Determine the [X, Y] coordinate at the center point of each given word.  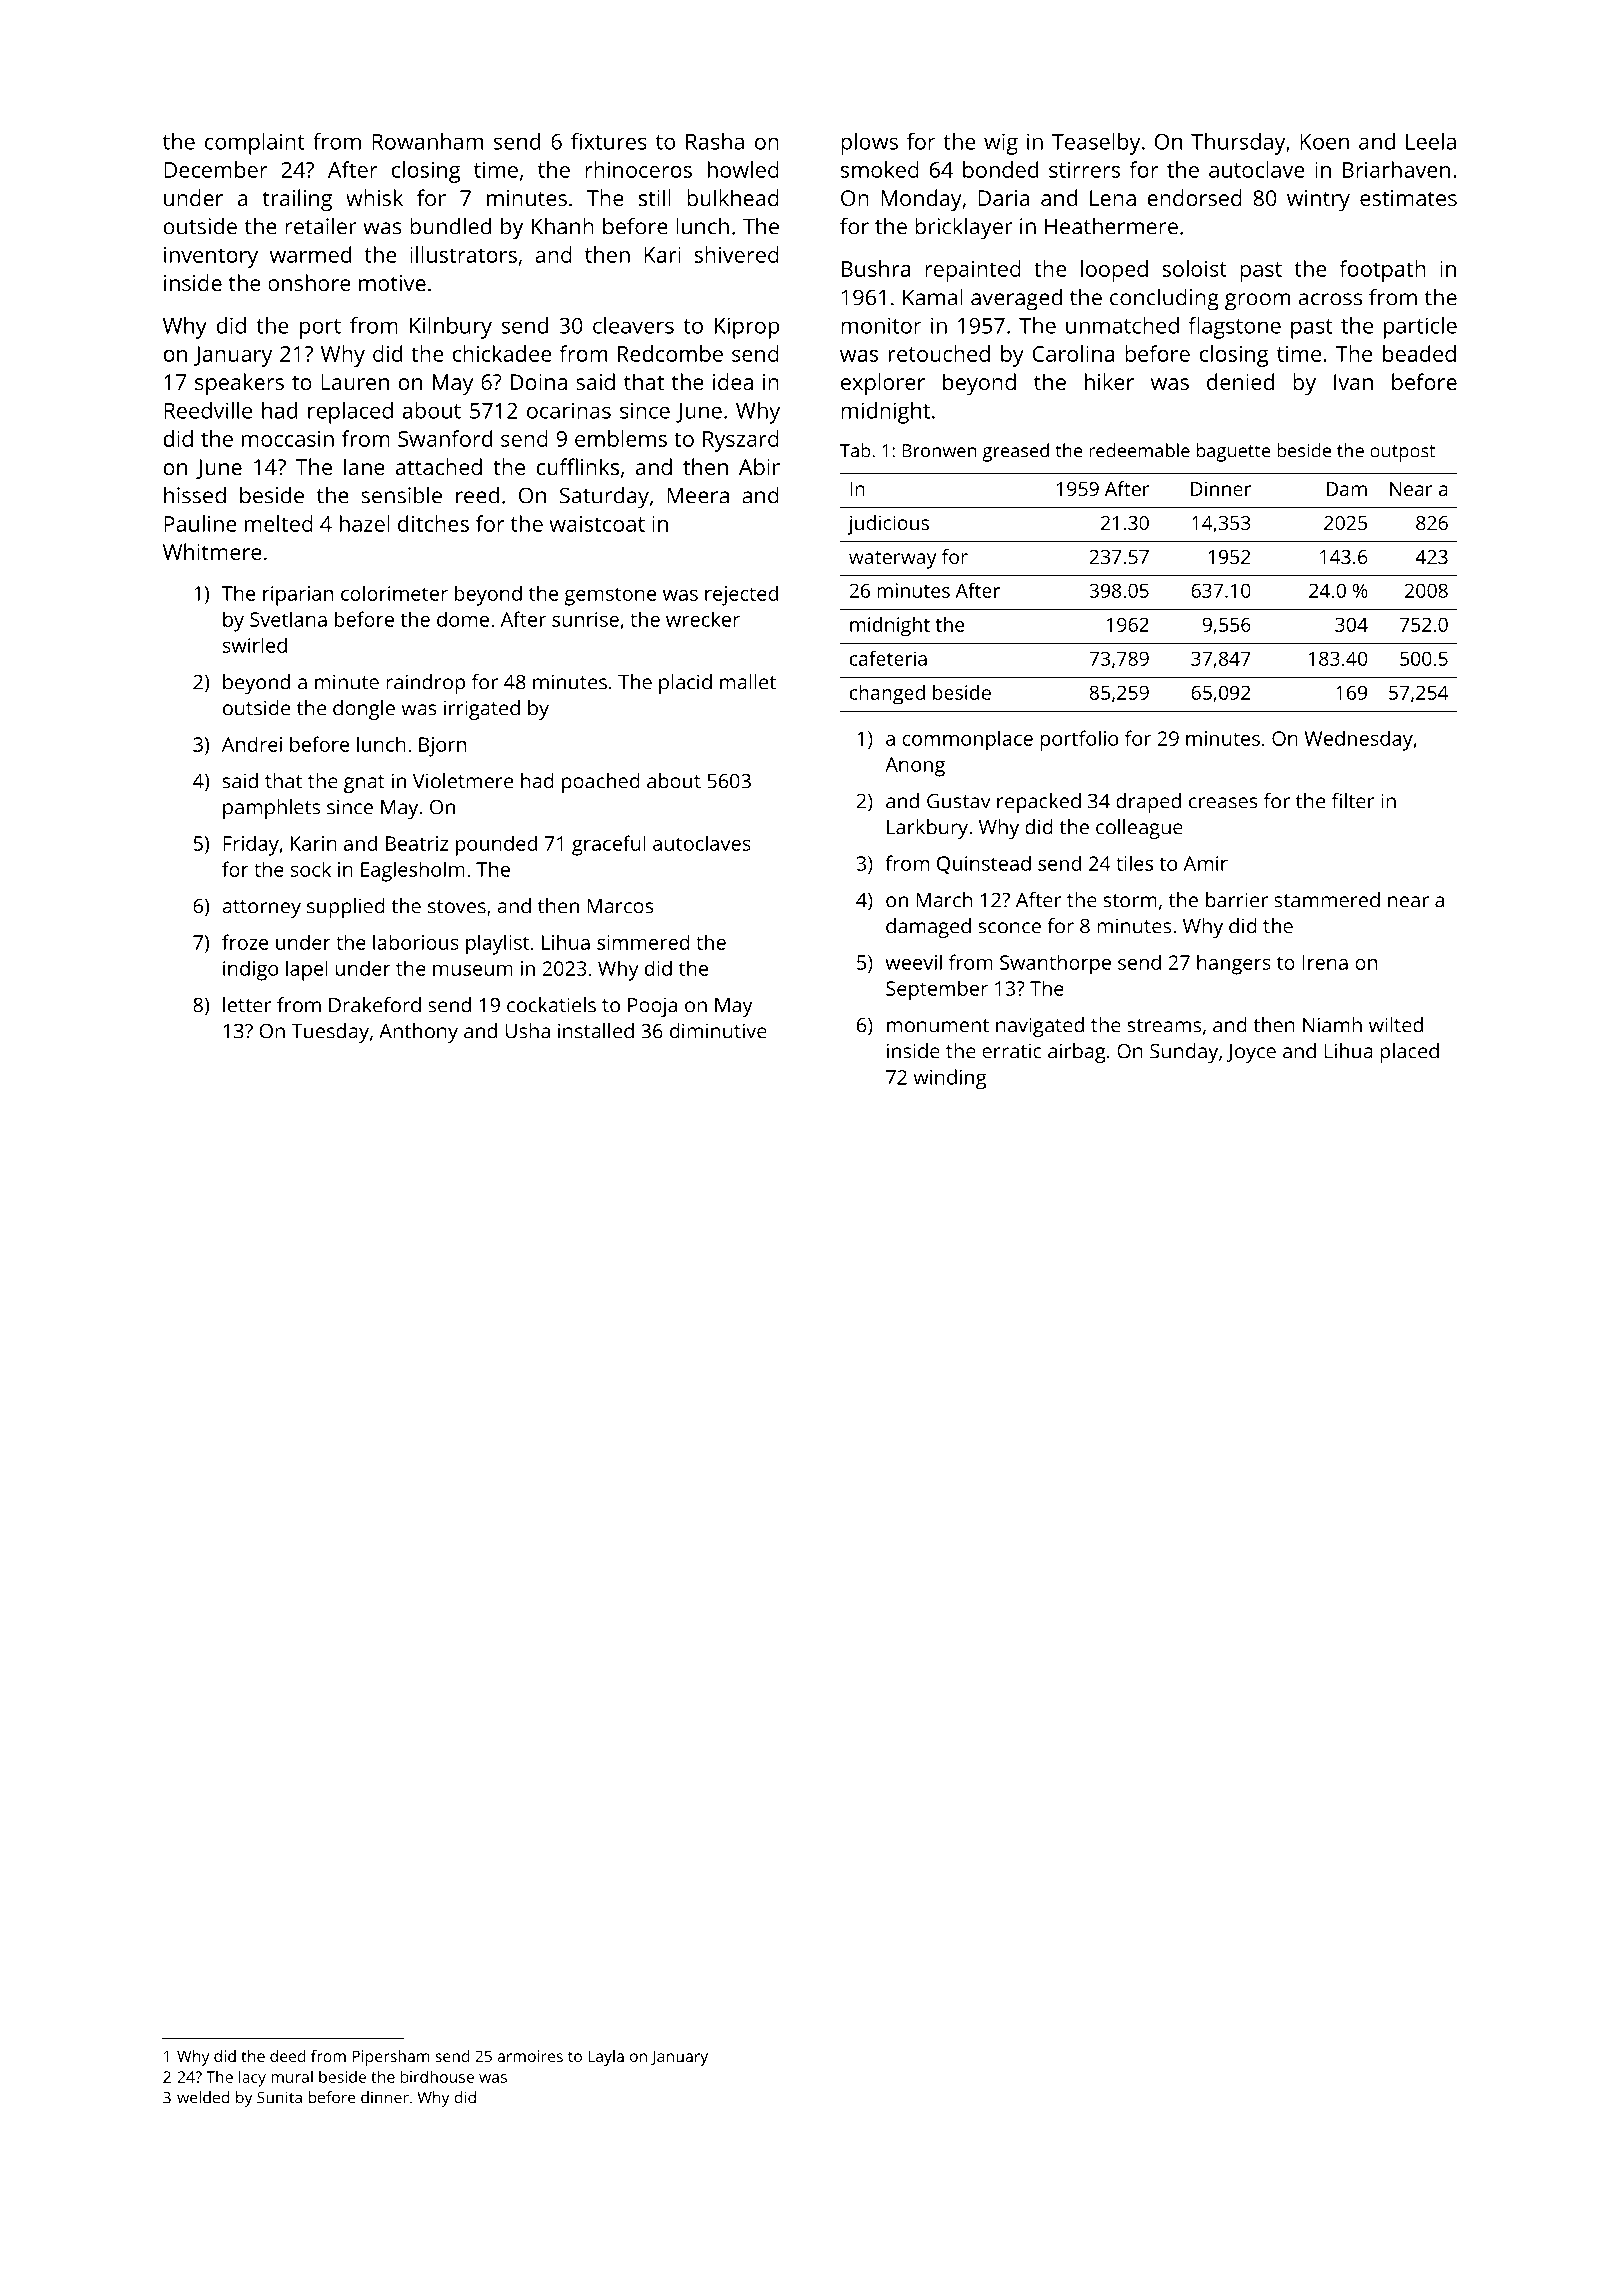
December [215, 169]
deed [288, 2056]
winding [949, 1079]
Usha [528, 1031]
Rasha [715, 141]
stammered [1327, 900]
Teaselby [1096, 144]
